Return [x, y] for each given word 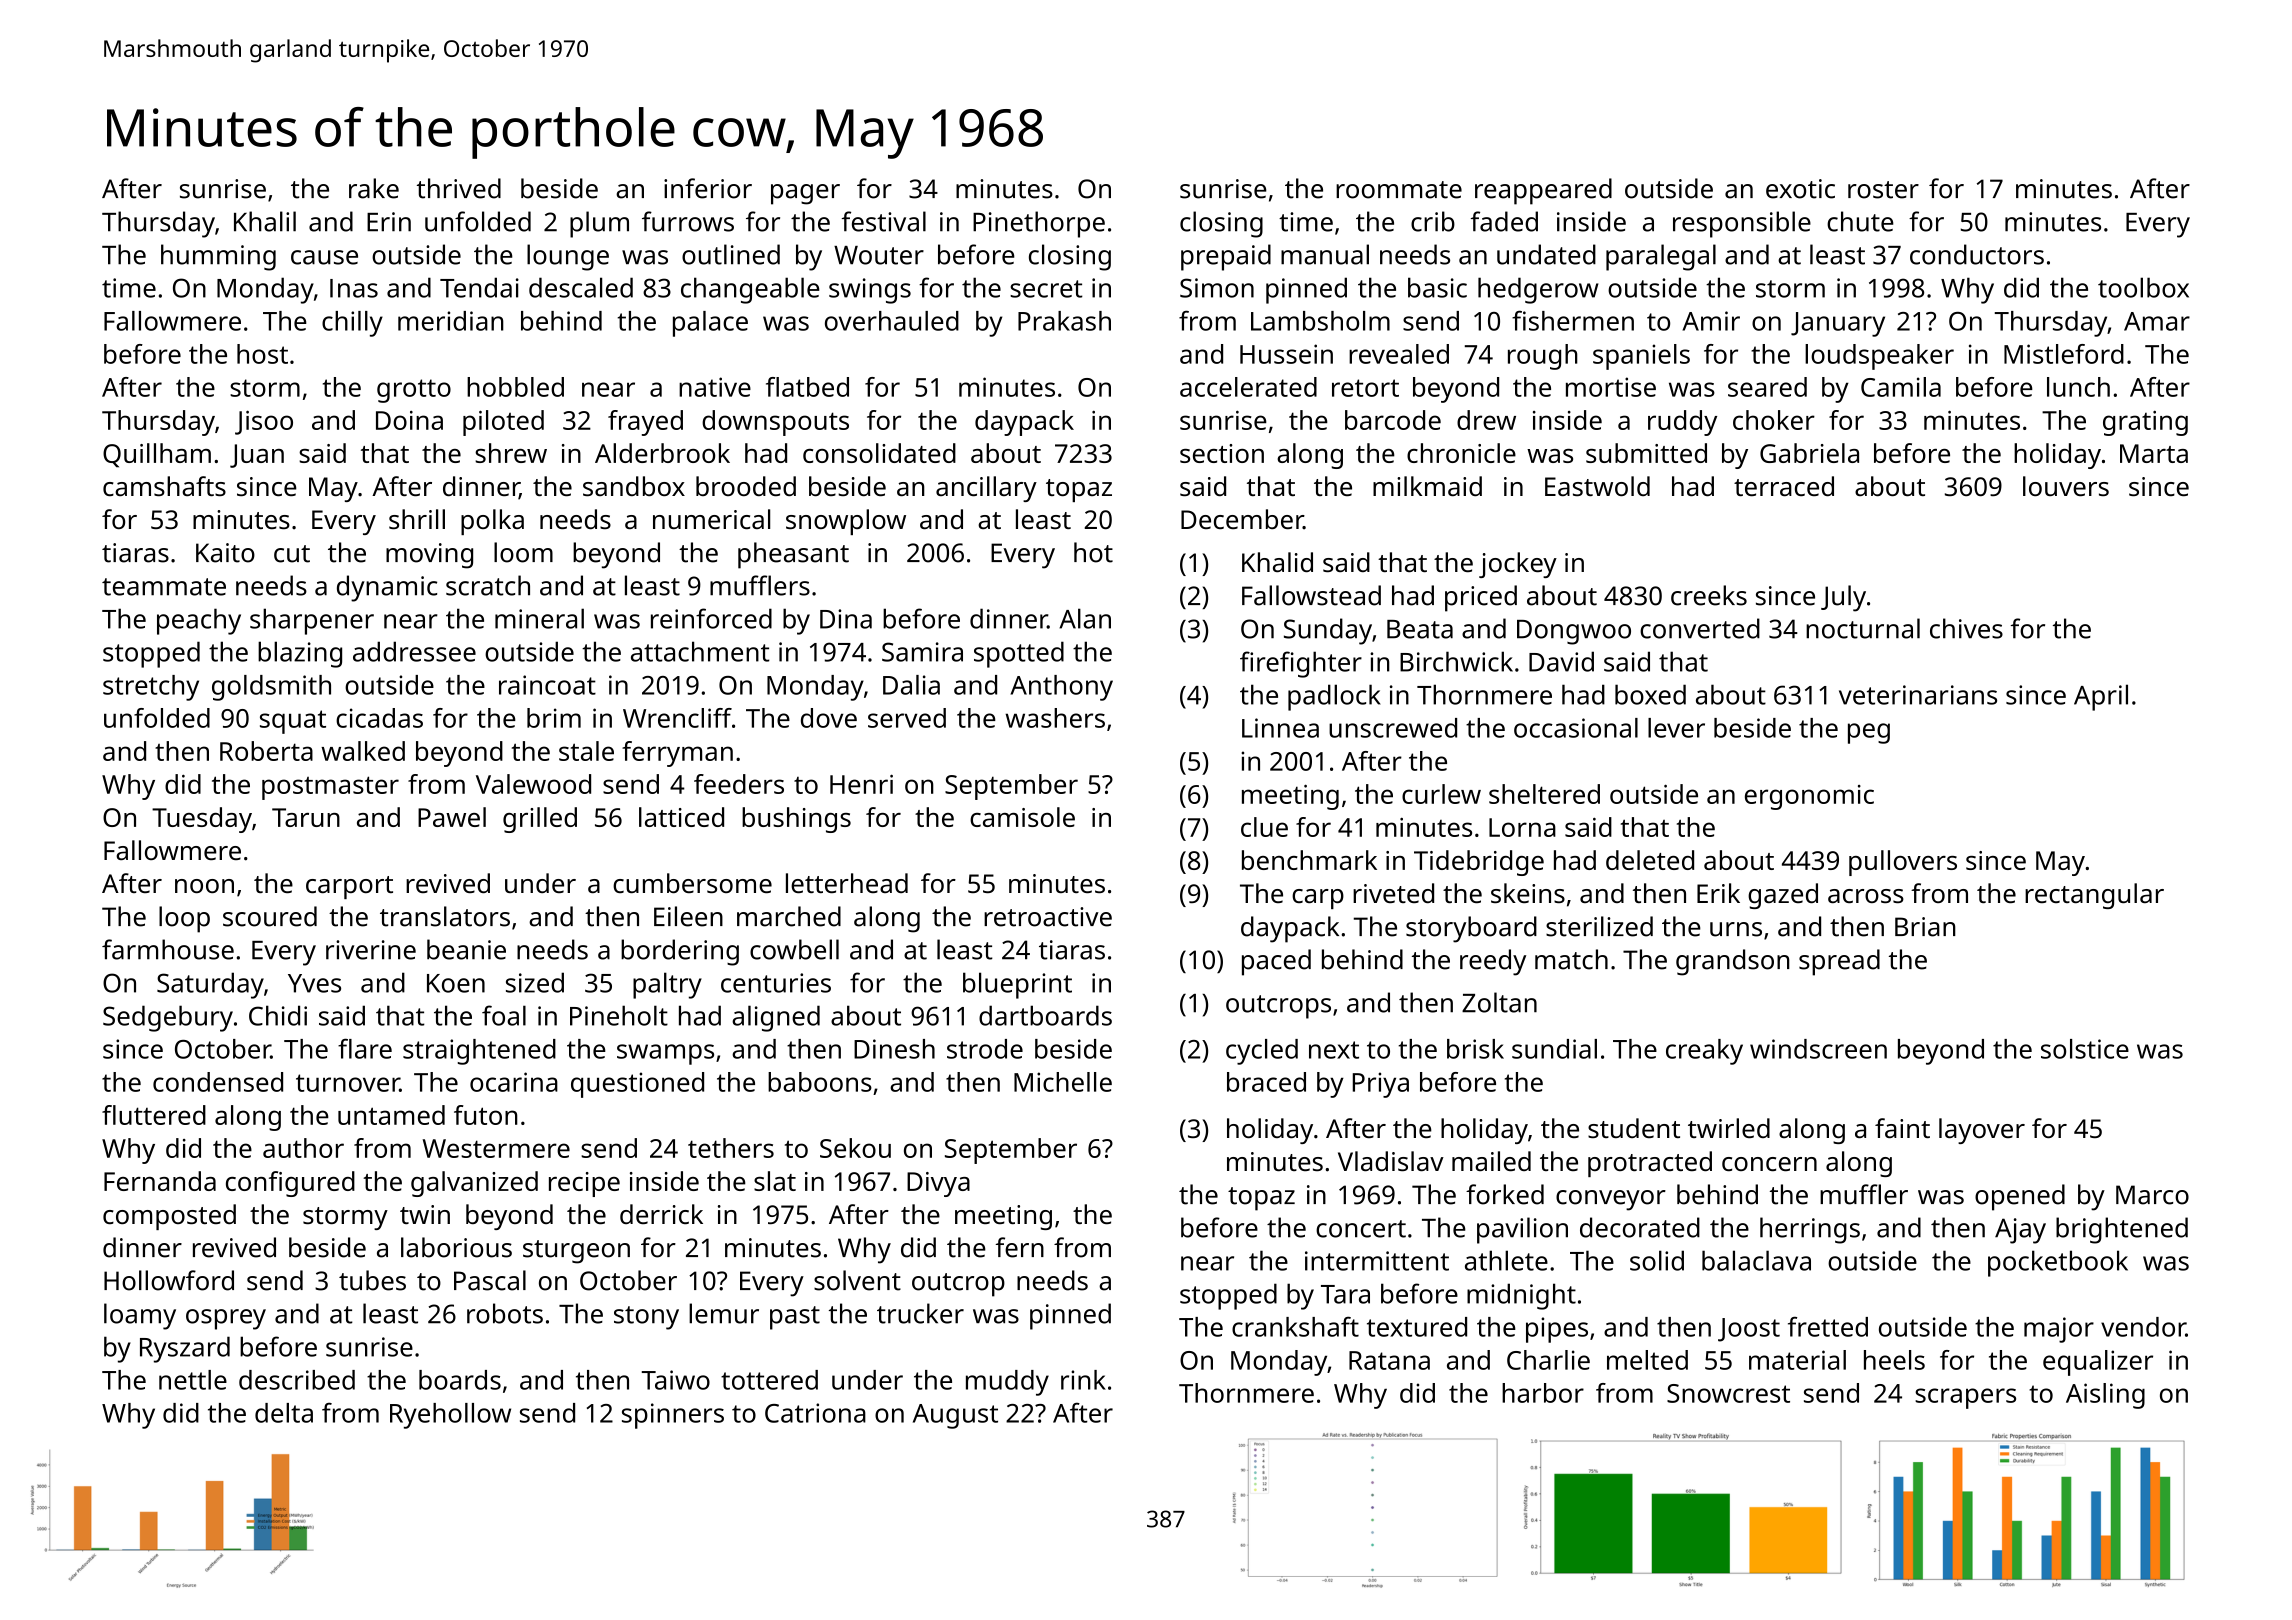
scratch [488, 585]
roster [1883, 190]
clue [1264, 827]
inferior [708, 188]
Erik [1718, 893]
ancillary [986, 489]
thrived [459, 188]
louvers [2066, 486]
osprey [226, 1319]
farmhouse [168, 949]
